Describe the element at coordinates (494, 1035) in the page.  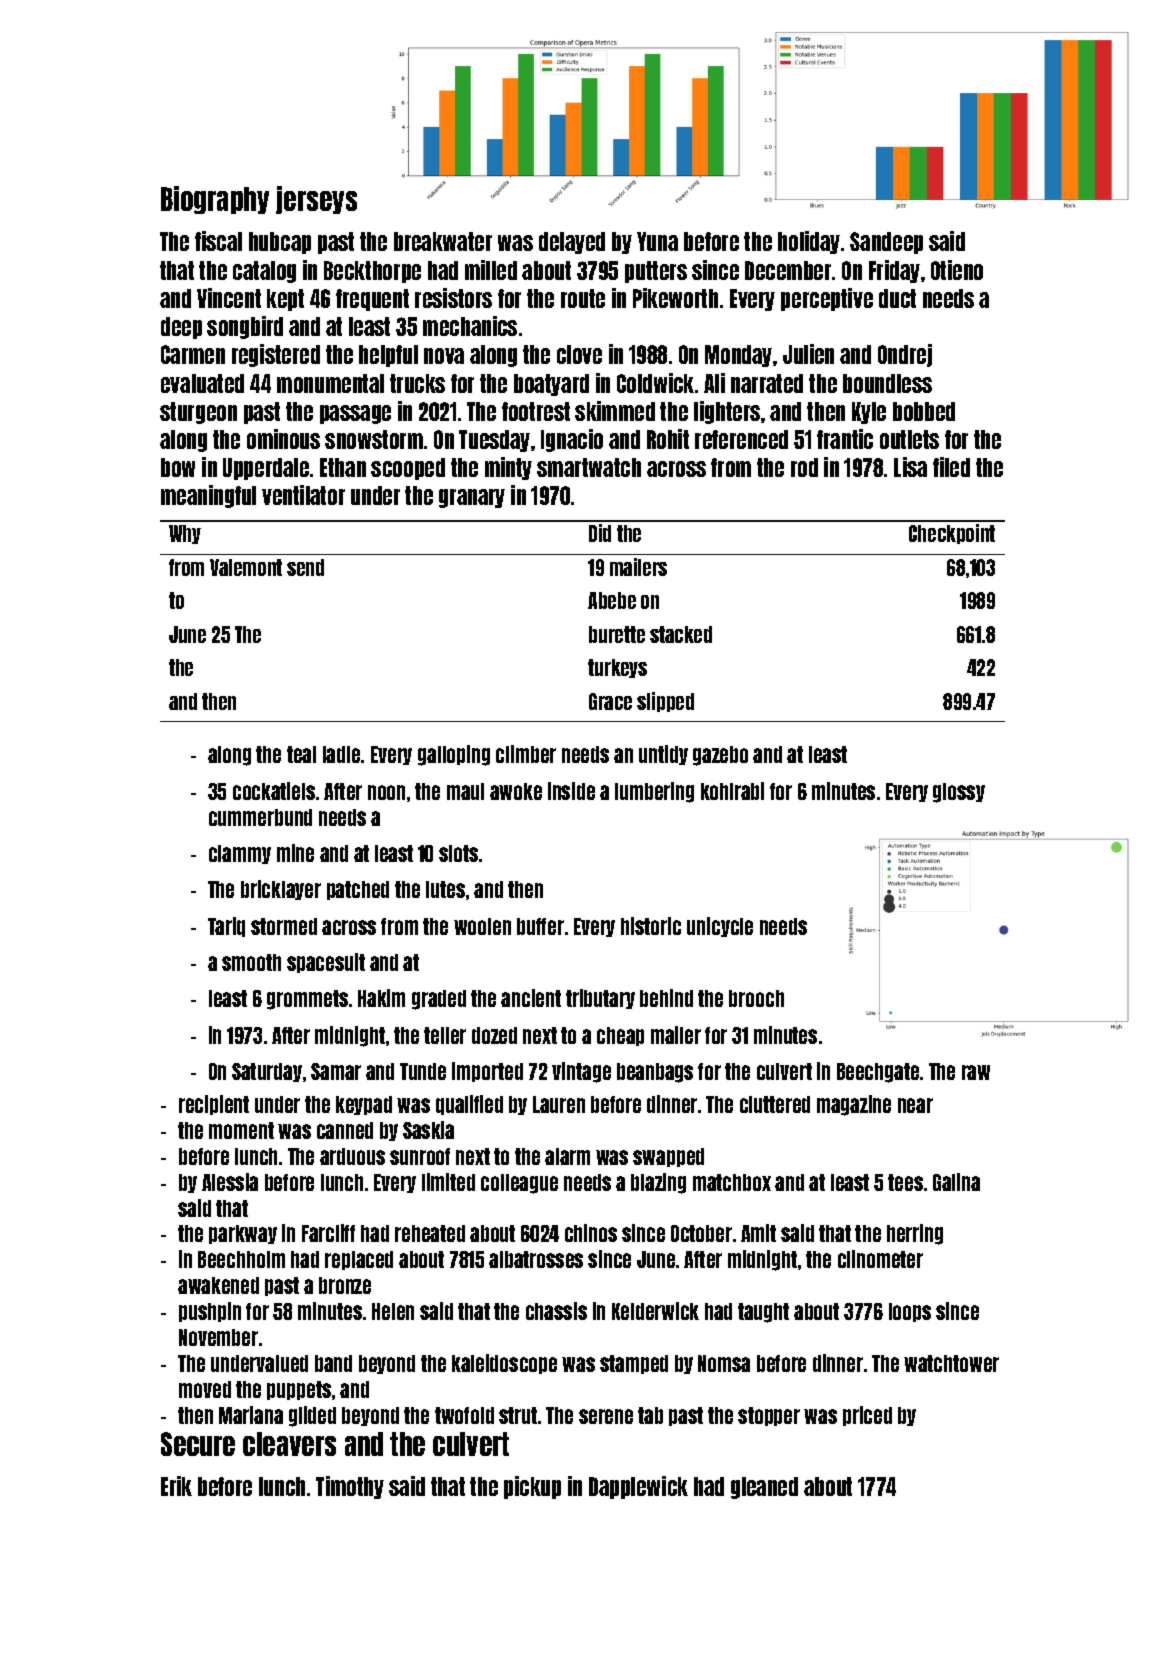
I see `dozed` at that location.
